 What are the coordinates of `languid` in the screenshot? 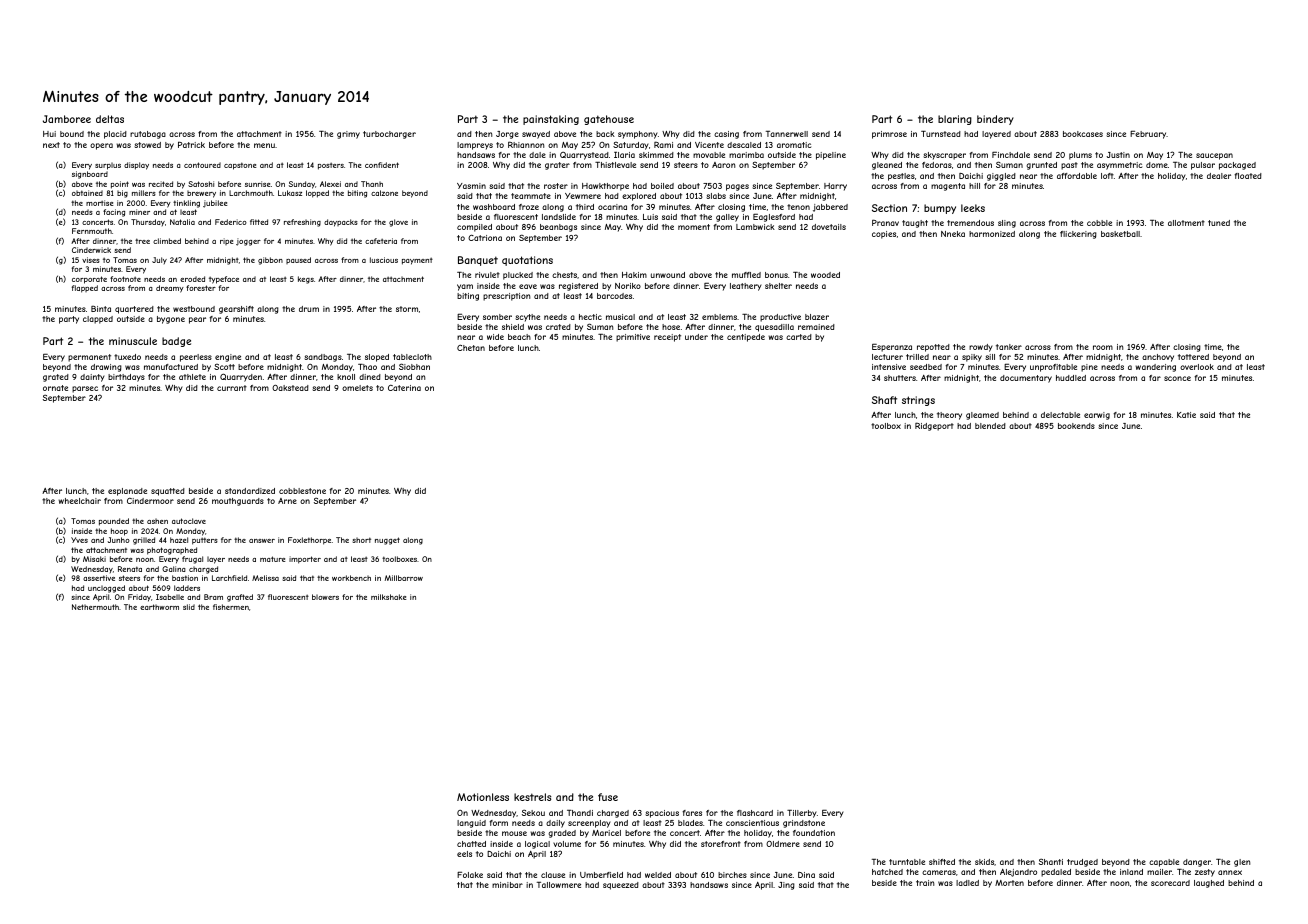 It's located at (471, 824).
